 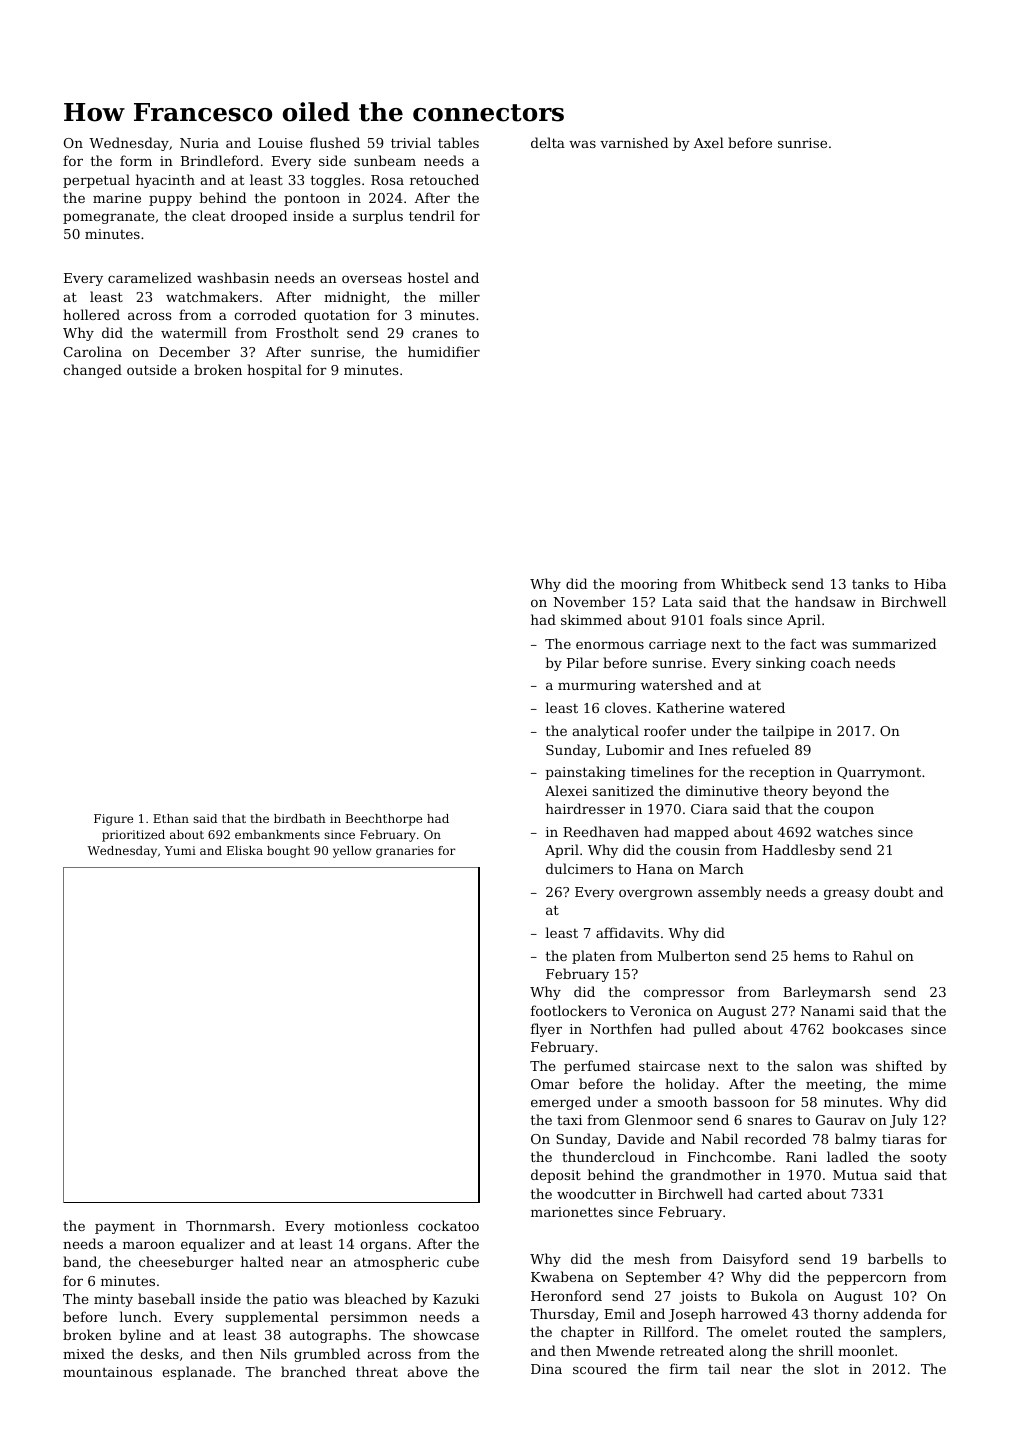 What do you see at coordinates (879, 773) in the document?
I see `Quarrymont` at bounding box center [879, 773].
